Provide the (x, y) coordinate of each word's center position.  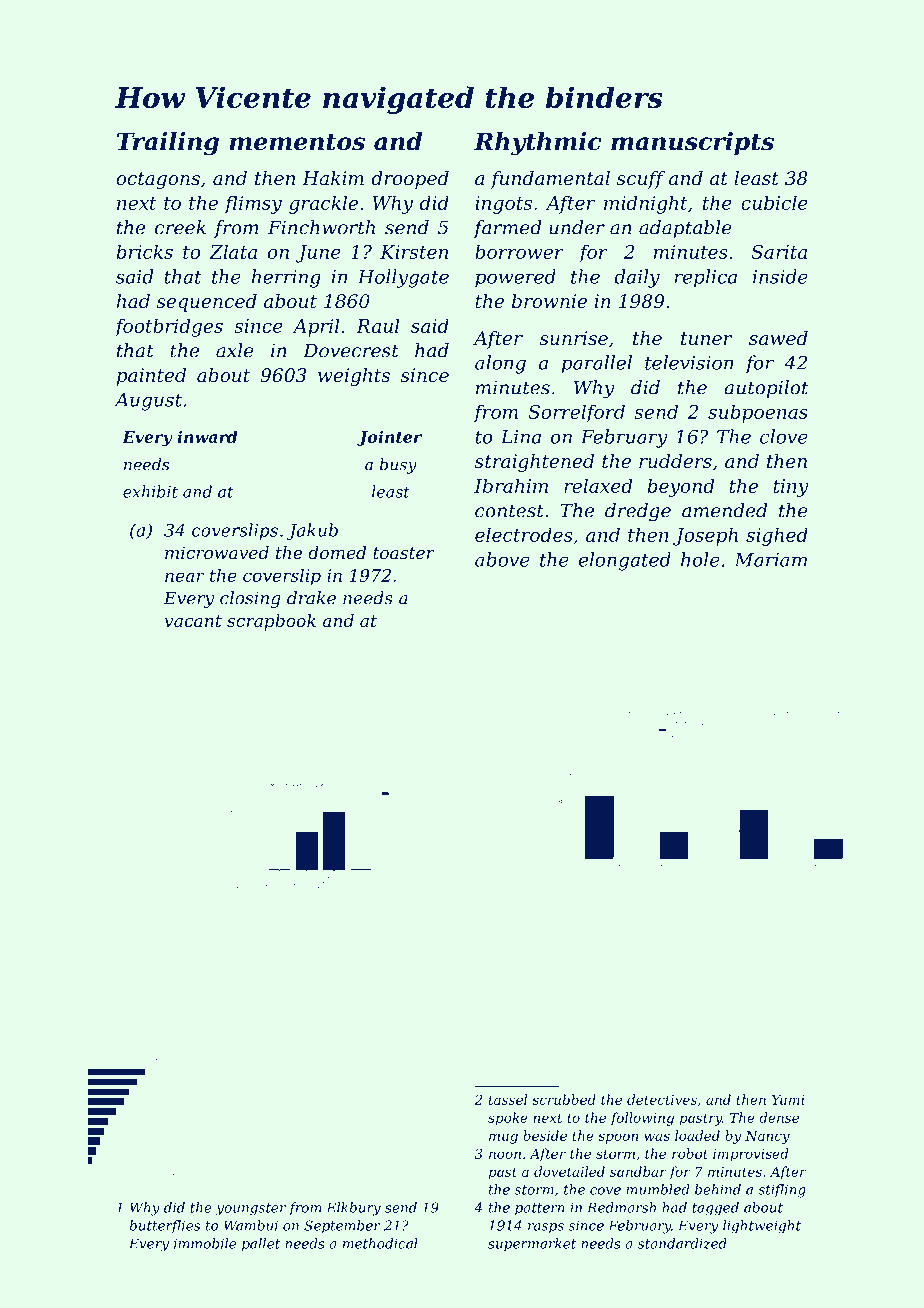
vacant (193, 621)
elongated (625, 561)
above (502, 559)
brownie (549, 301)
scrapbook (271, 622)
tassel (508, 1099)
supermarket (532, 1244)
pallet (261, 1245)
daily (637, 278)
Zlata (233, 251)
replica (706, 278)
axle (235, 350)
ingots (503, 205)
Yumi (788, 1100)
